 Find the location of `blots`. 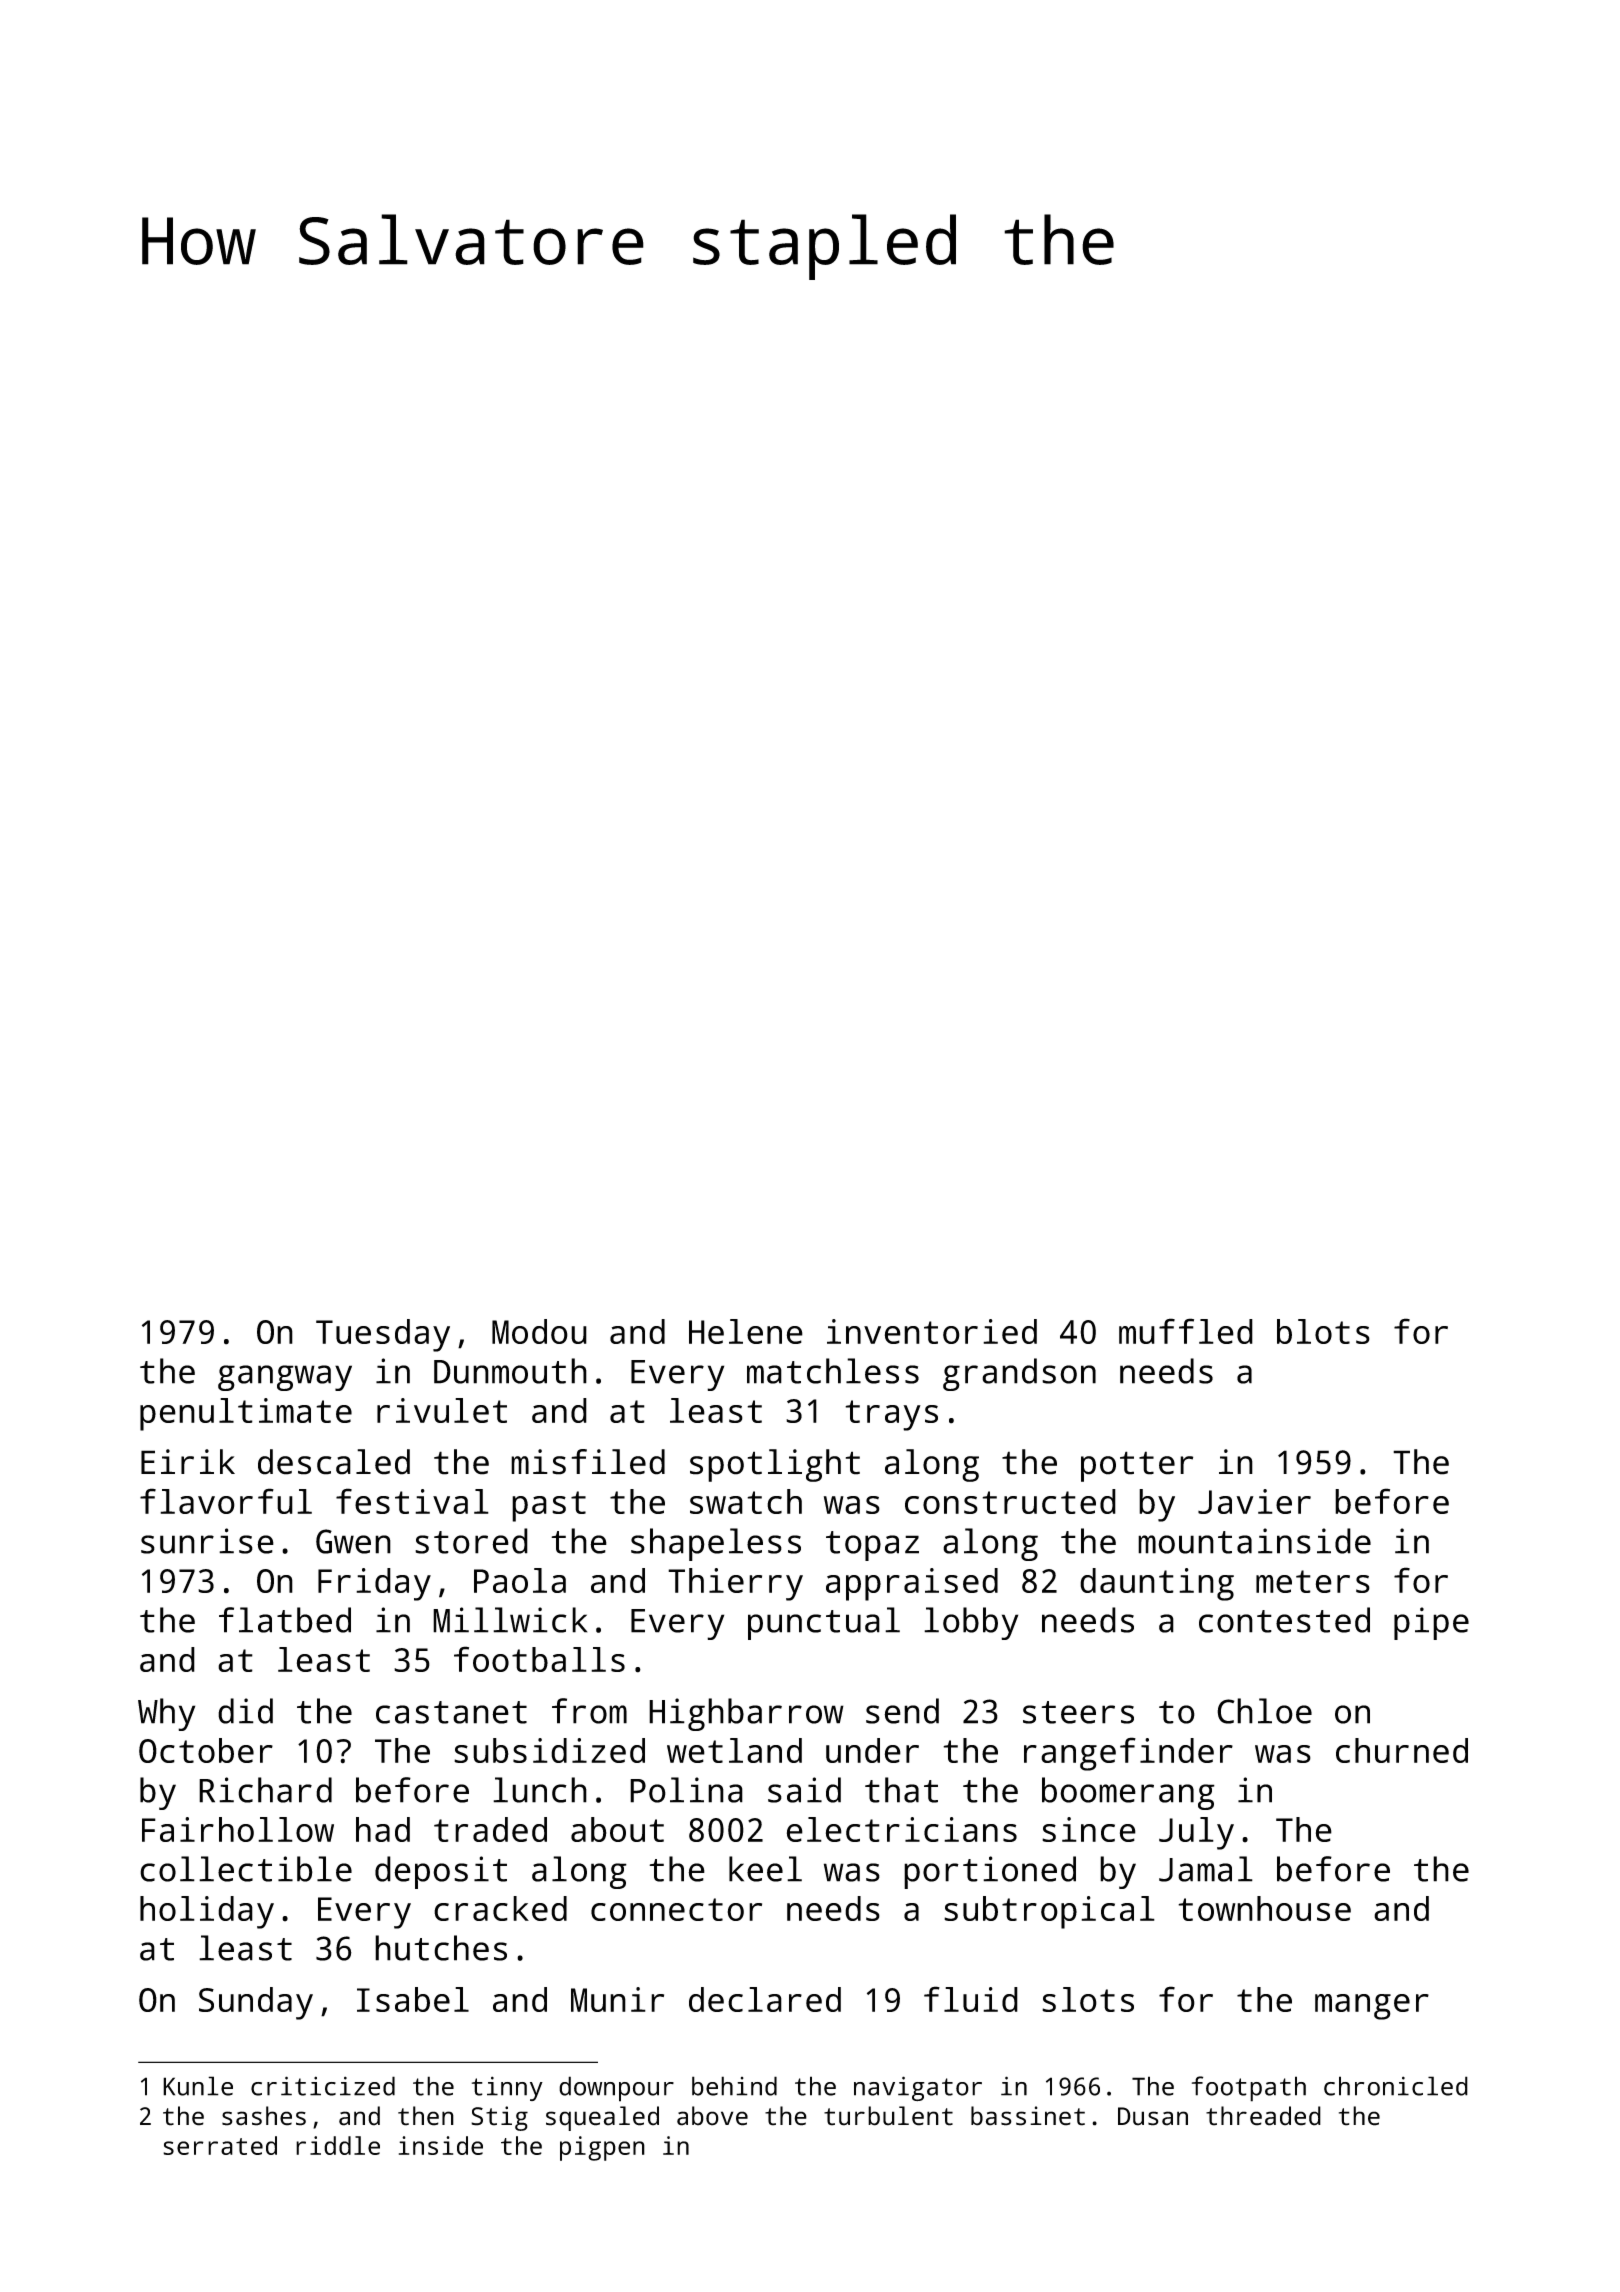

blots is located at coordinates (1323, 1331).
